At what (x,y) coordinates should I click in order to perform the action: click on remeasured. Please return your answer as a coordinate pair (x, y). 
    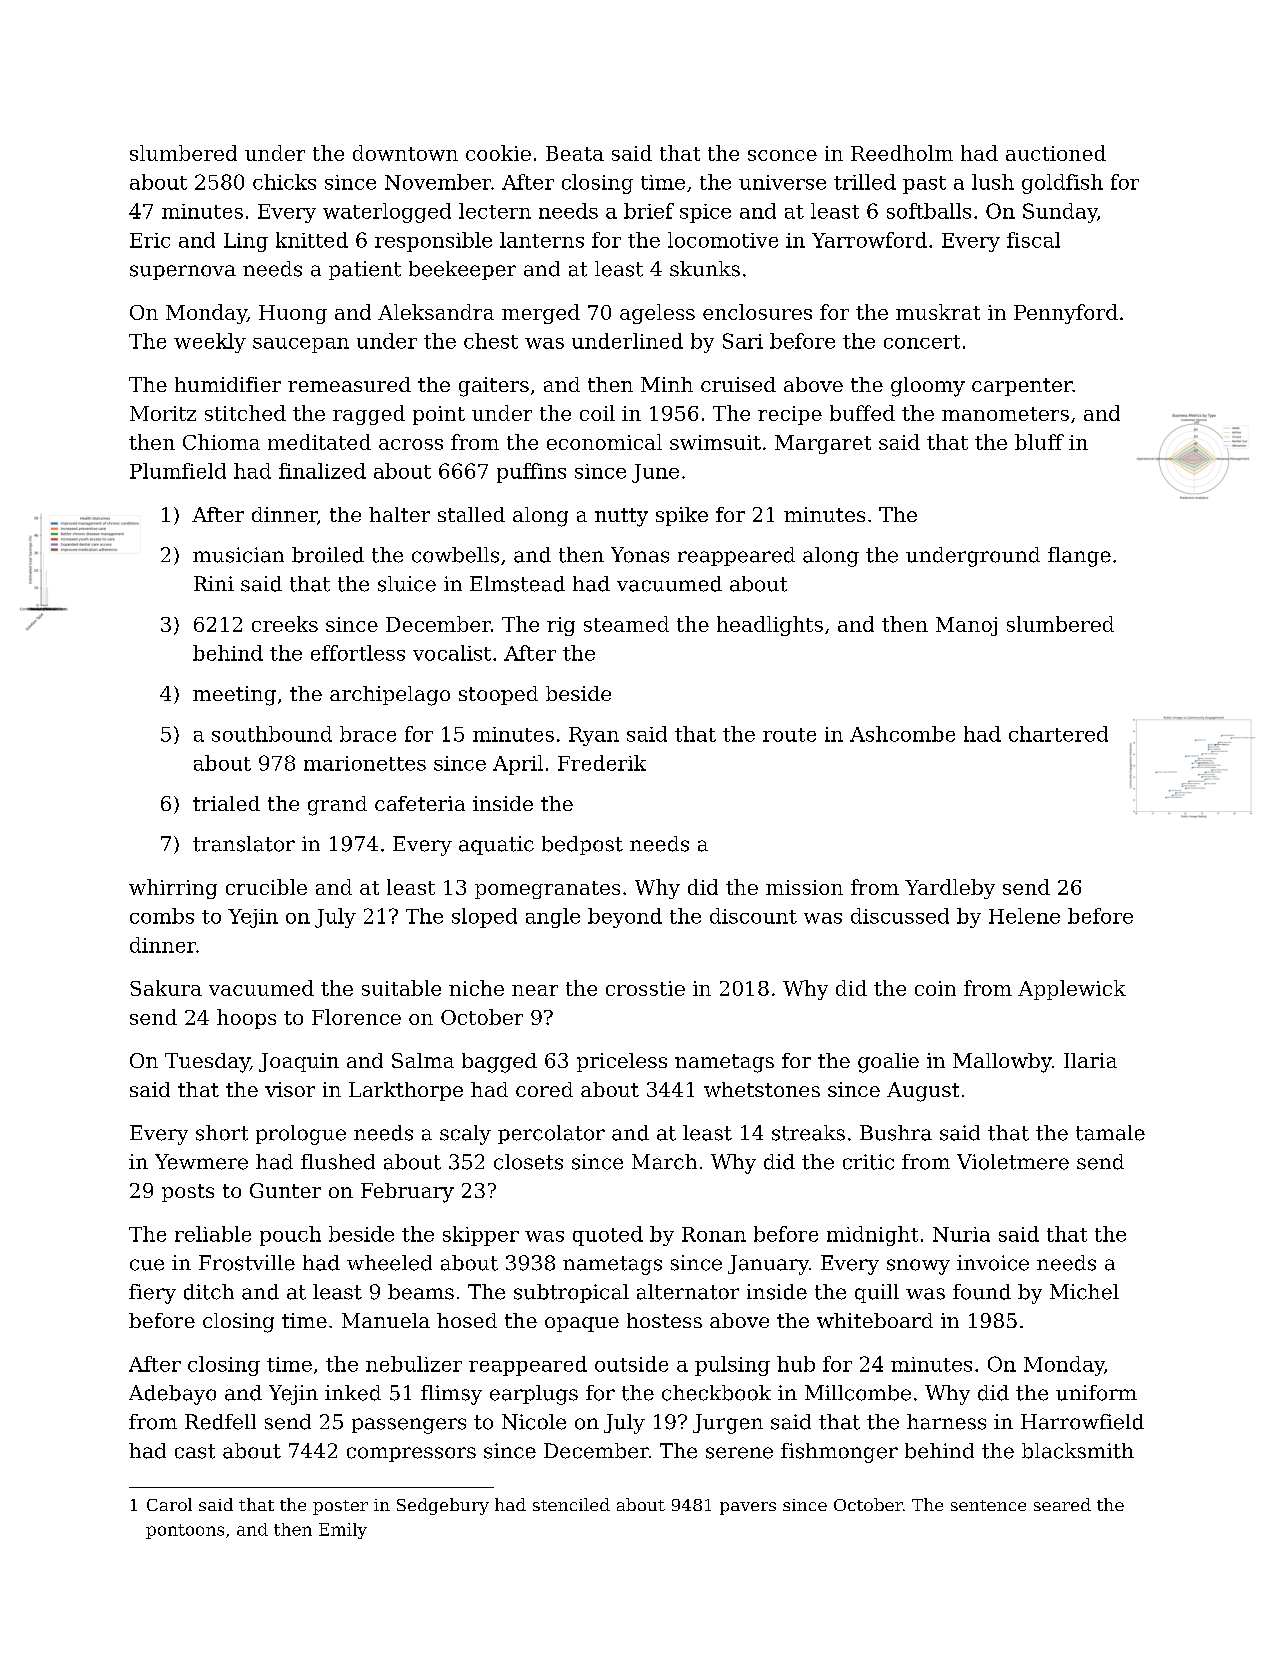
    Looking at the image, I should click on (349, 384).
